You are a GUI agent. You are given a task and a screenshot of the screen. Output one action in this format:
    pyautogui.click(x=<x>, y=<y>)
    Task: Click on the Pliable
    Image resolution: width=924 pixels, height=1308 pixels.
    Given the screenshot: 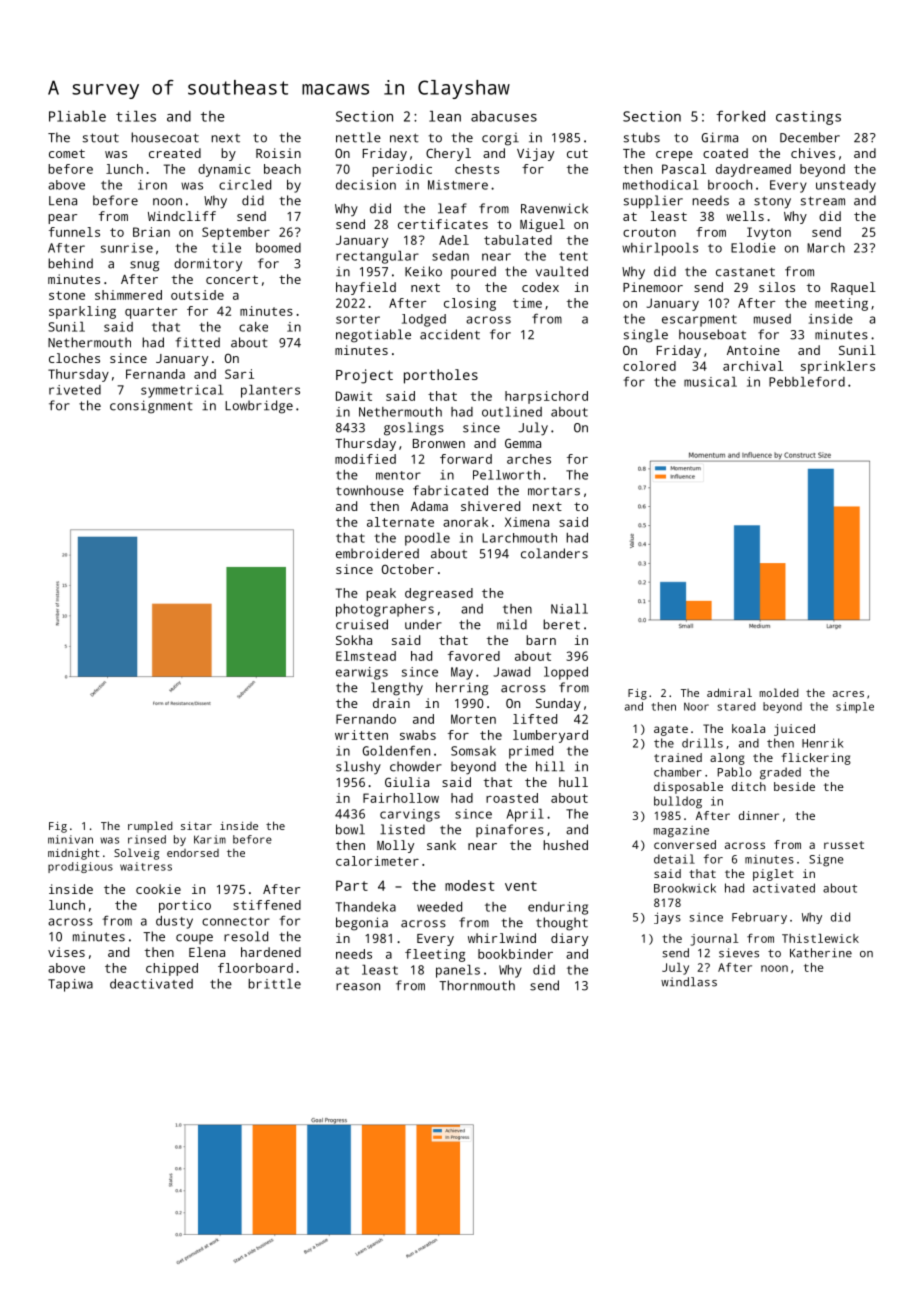 What is the action you would take?
    pyautogui.click(x=77, y=116)
